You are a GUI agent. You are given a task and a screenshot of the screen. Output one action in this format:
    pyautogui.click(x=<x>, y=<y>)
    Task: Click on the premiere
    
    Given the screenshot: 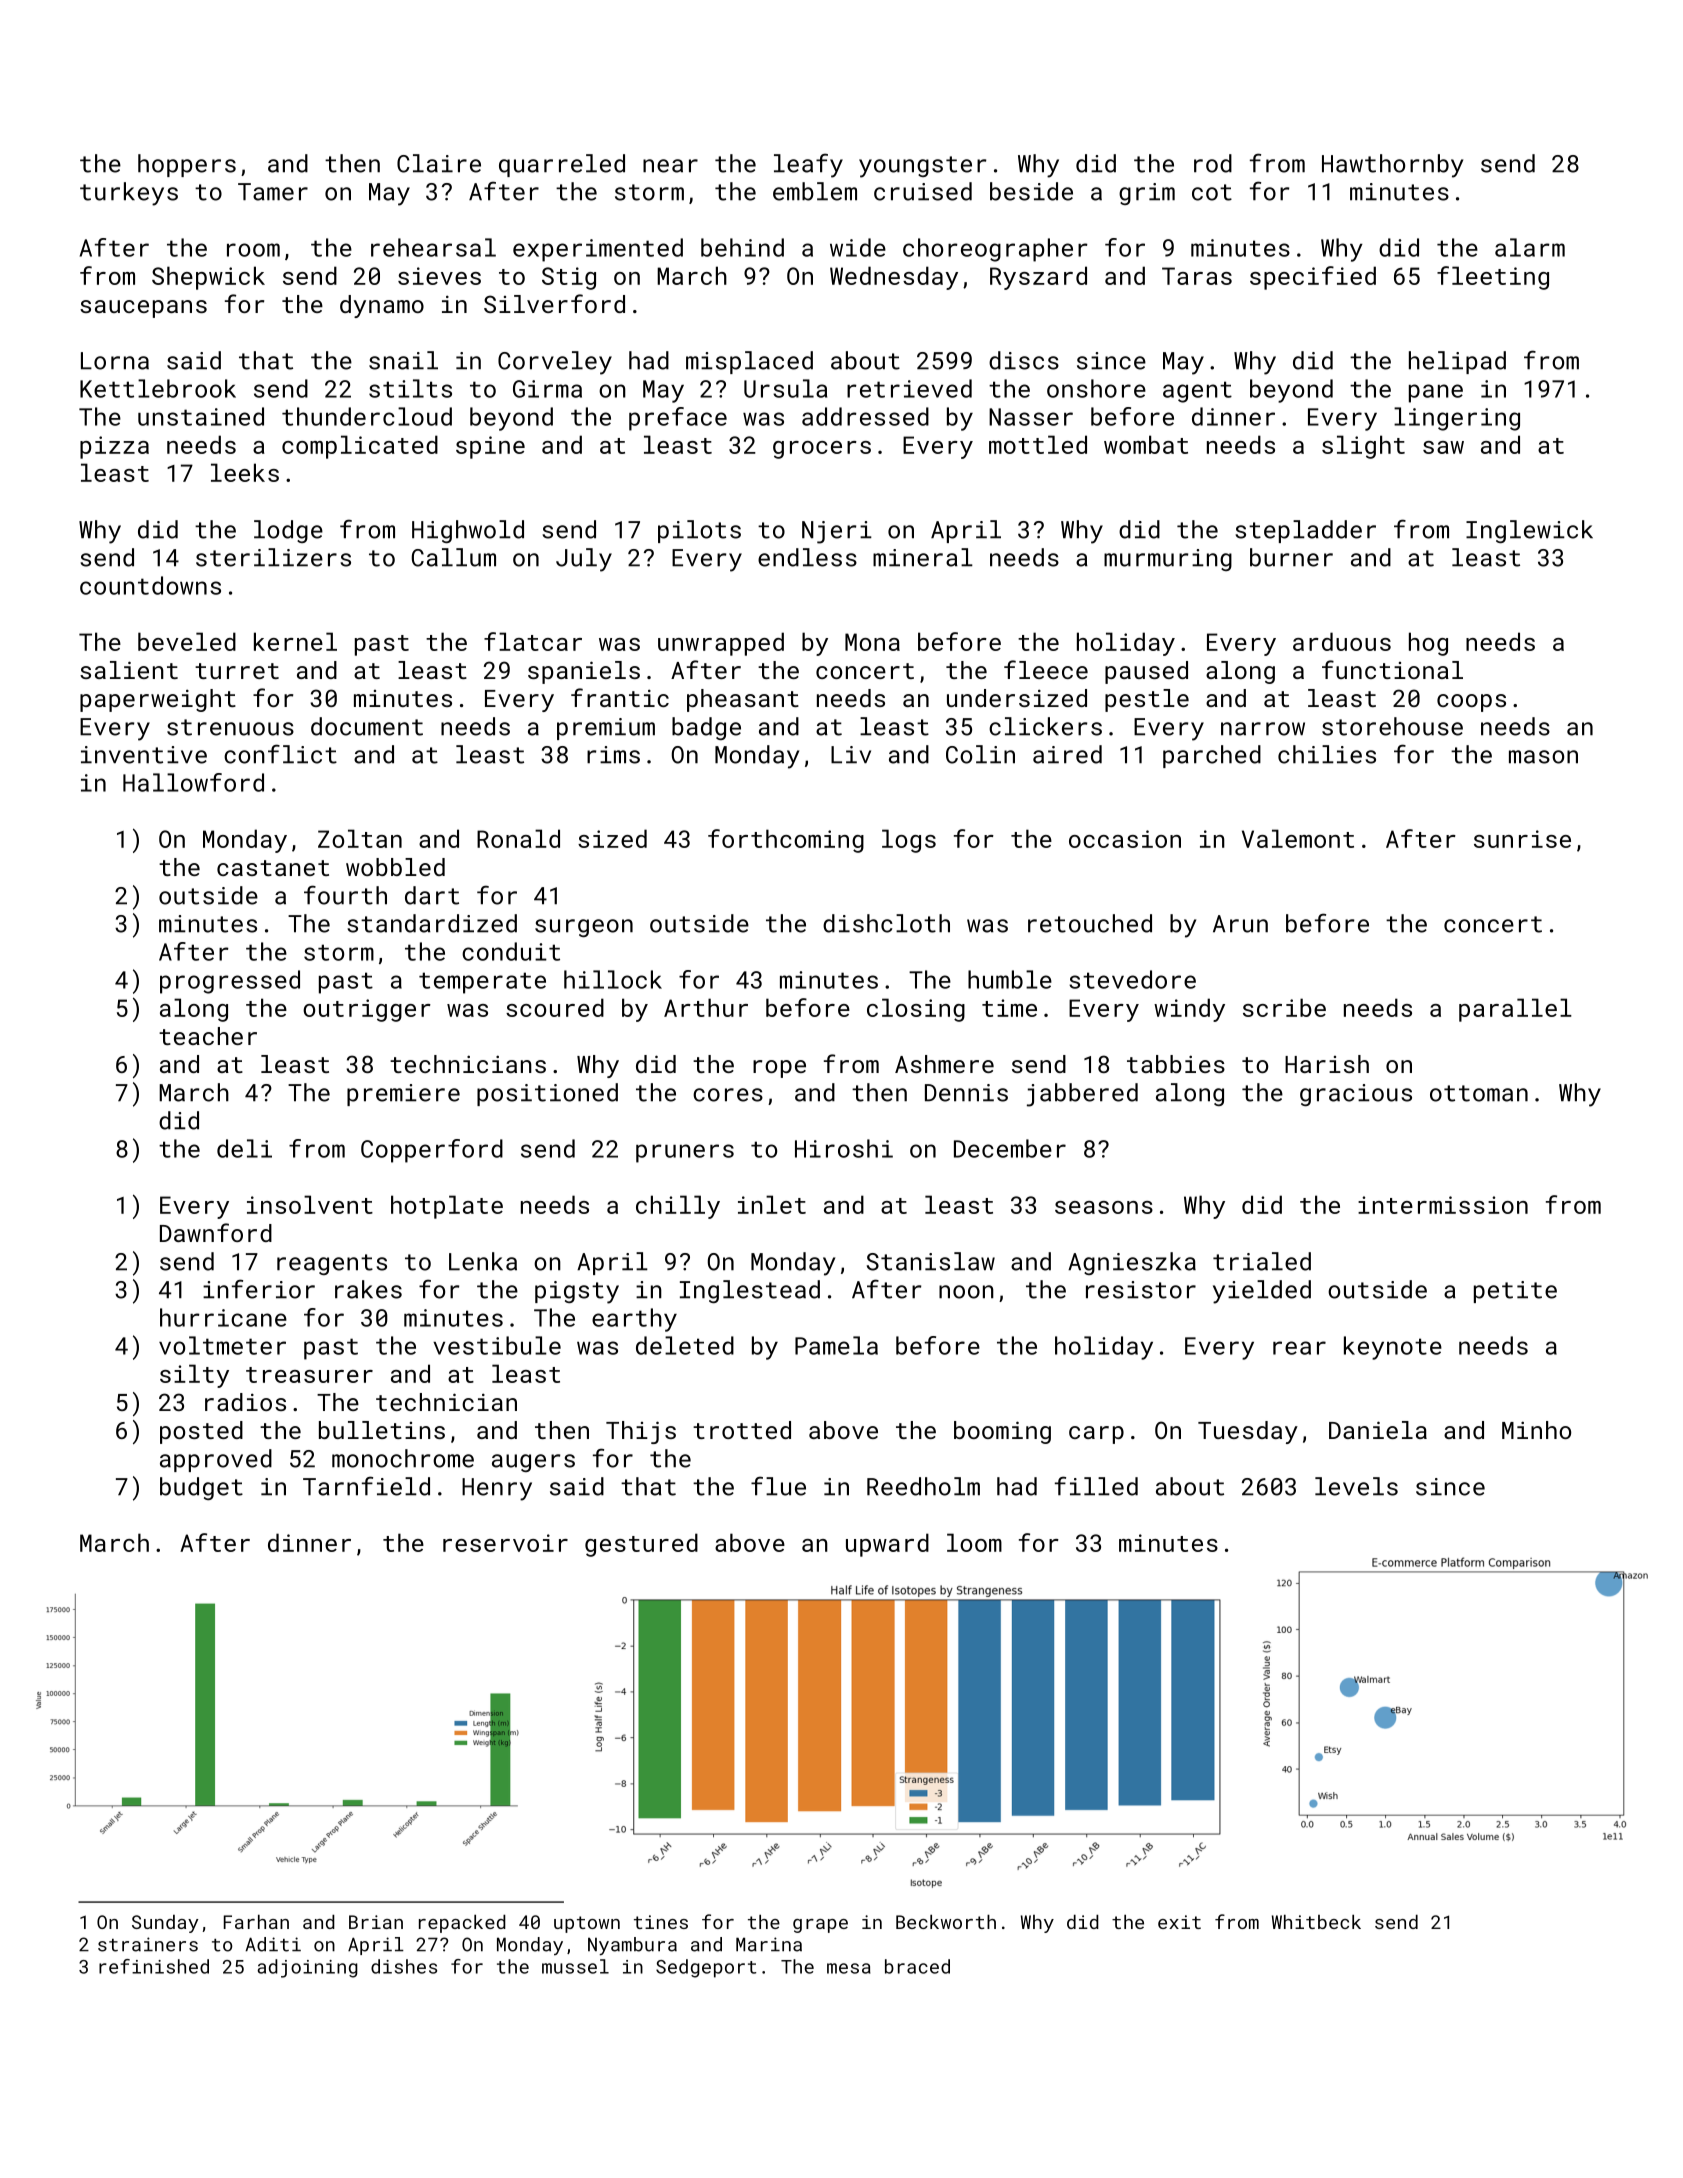 What is the action you would take?
    pyautogui.click(x=403, y=1095)
